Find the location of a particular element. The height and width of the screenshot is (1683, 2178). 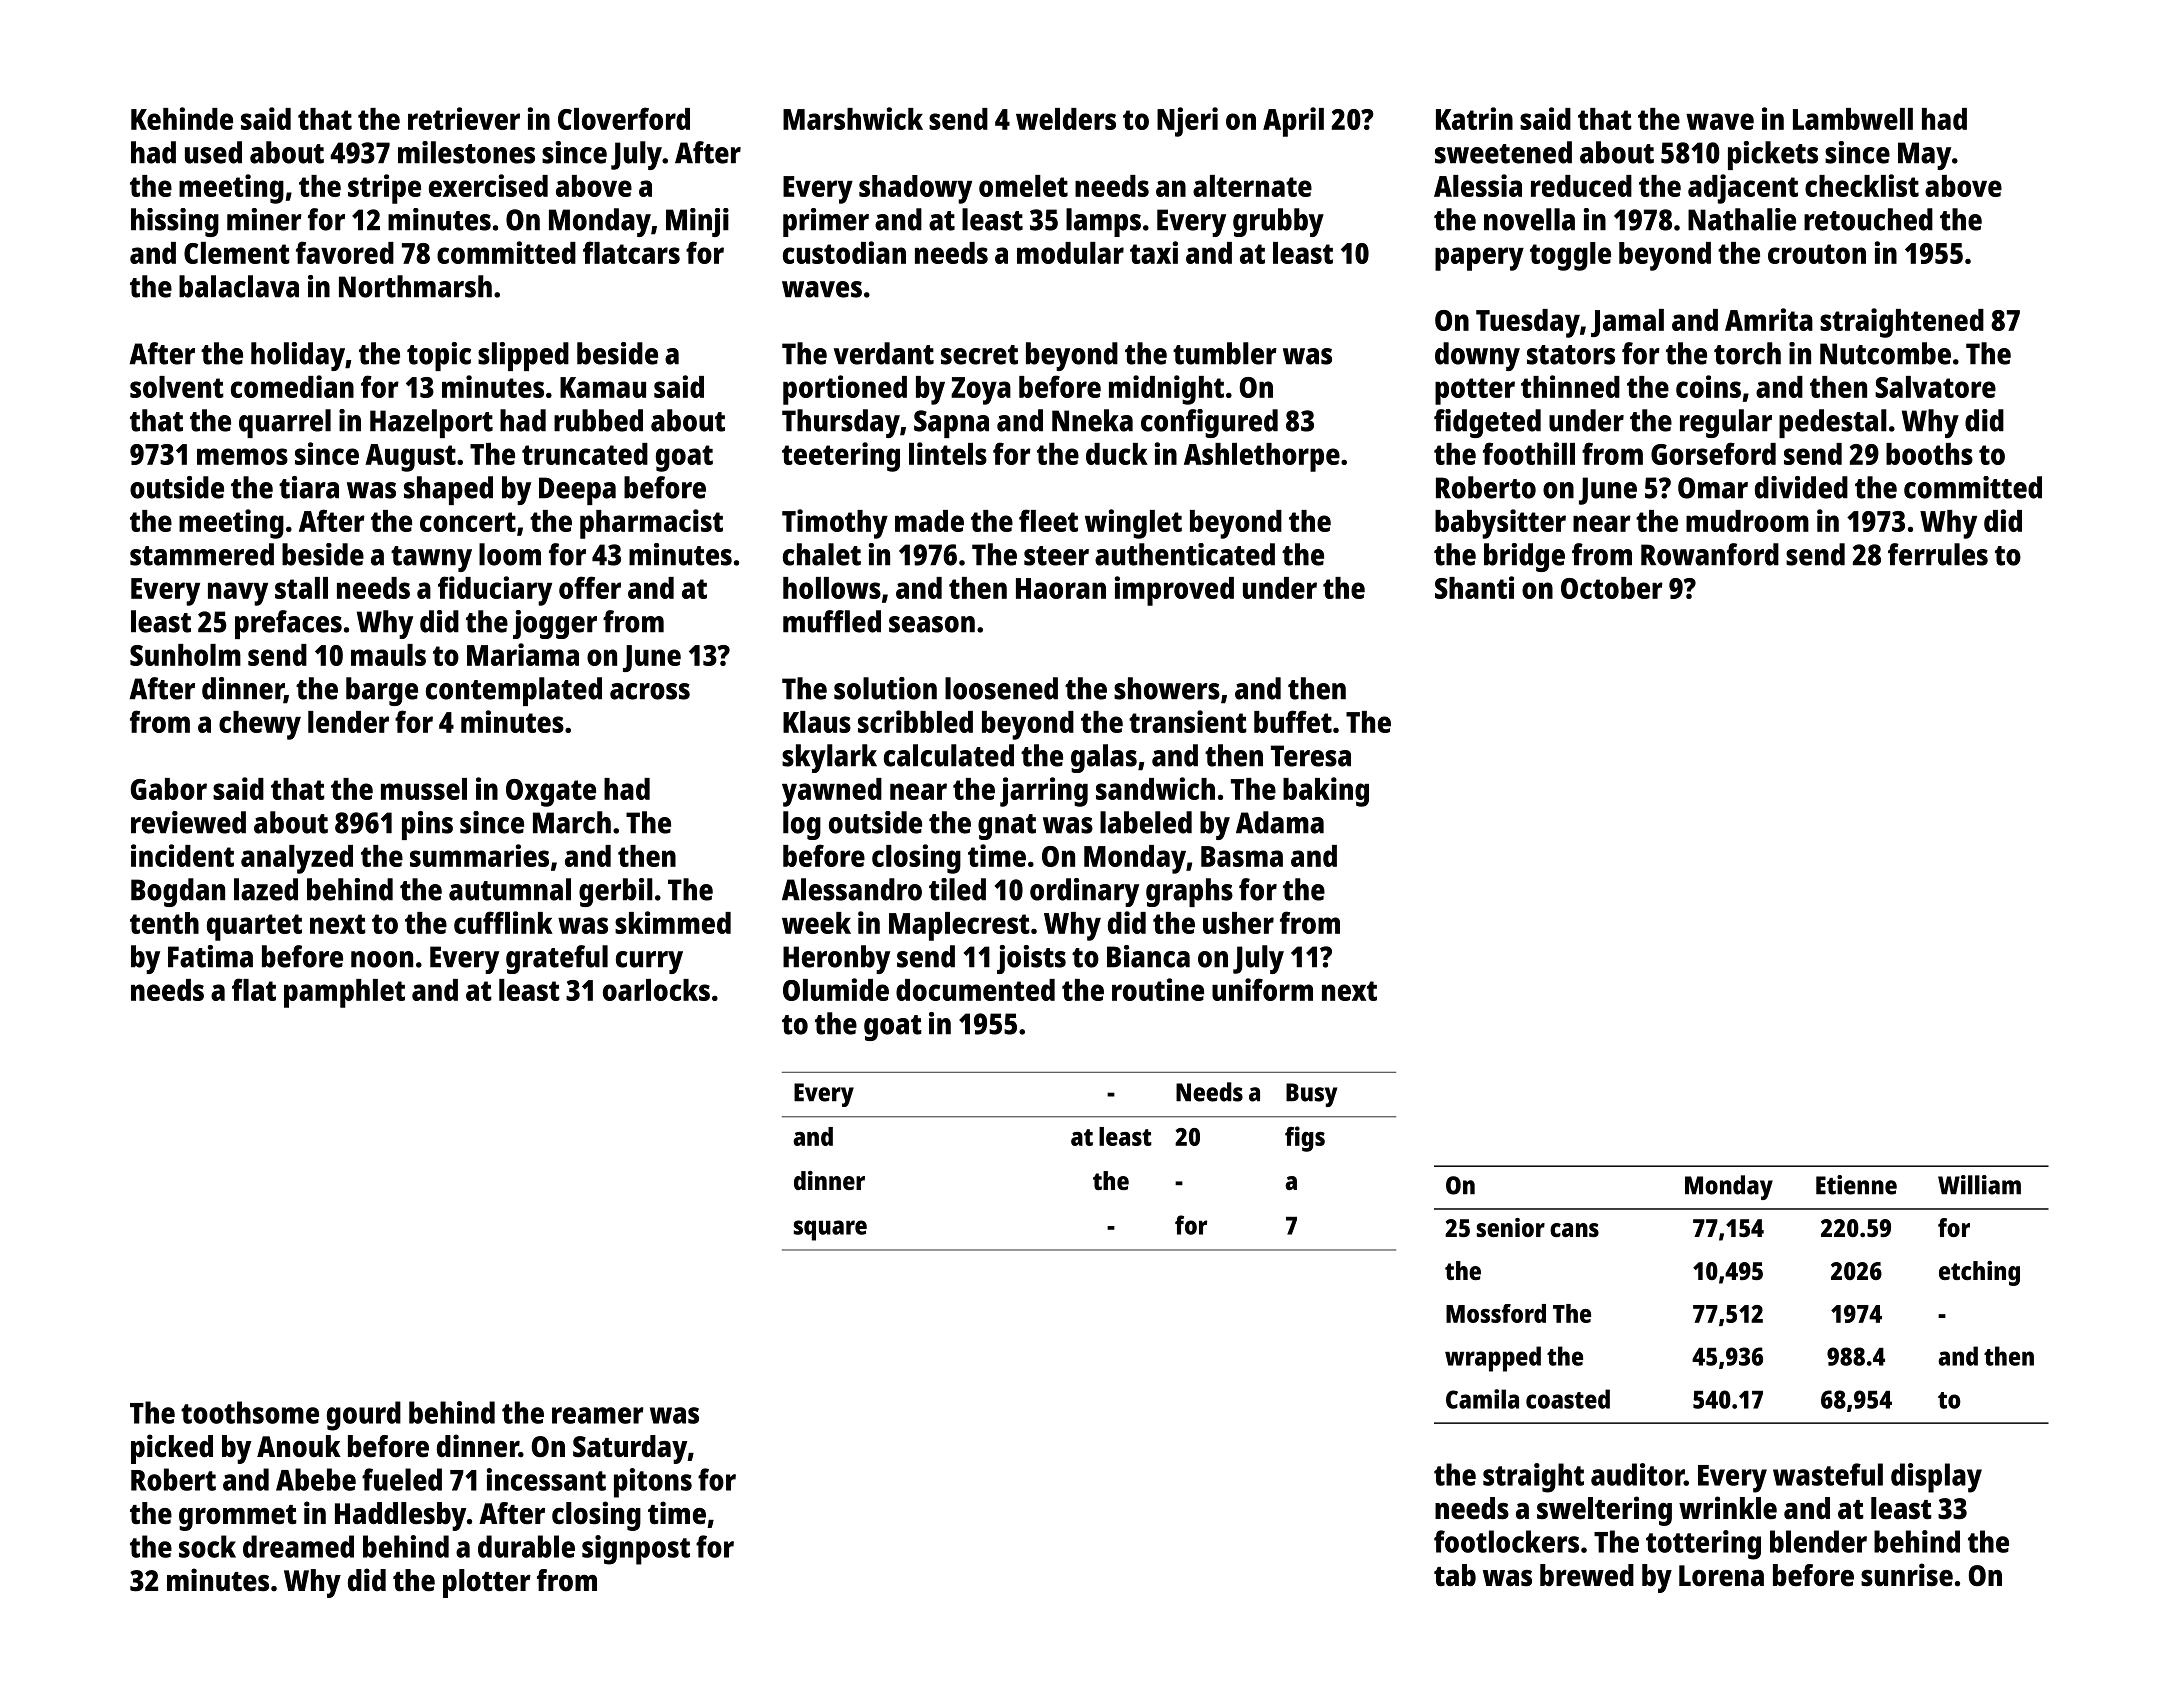

figs is located at coordinates (1305, 1139).
